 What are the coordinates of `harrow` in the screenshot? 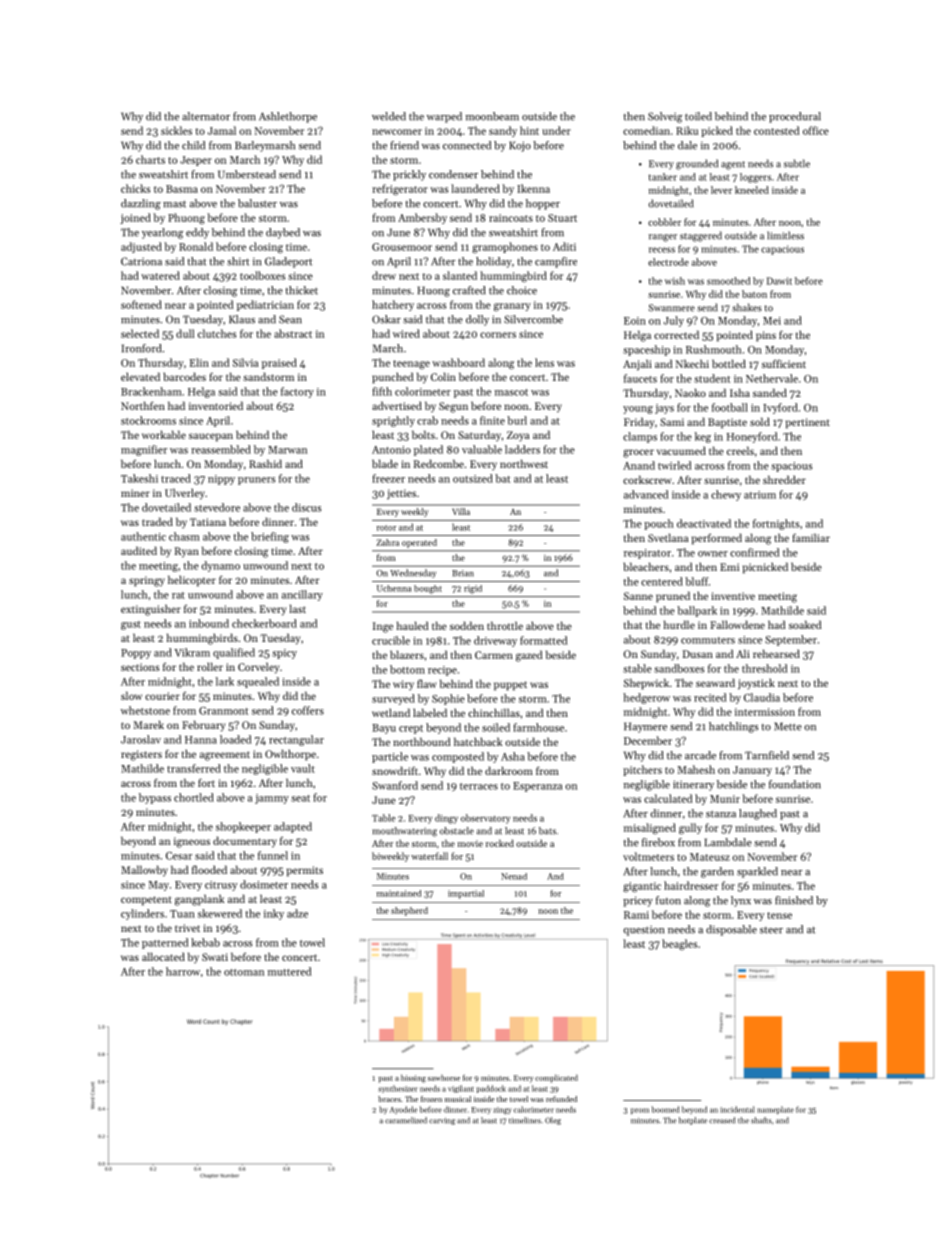 It's located at (183, 971).
